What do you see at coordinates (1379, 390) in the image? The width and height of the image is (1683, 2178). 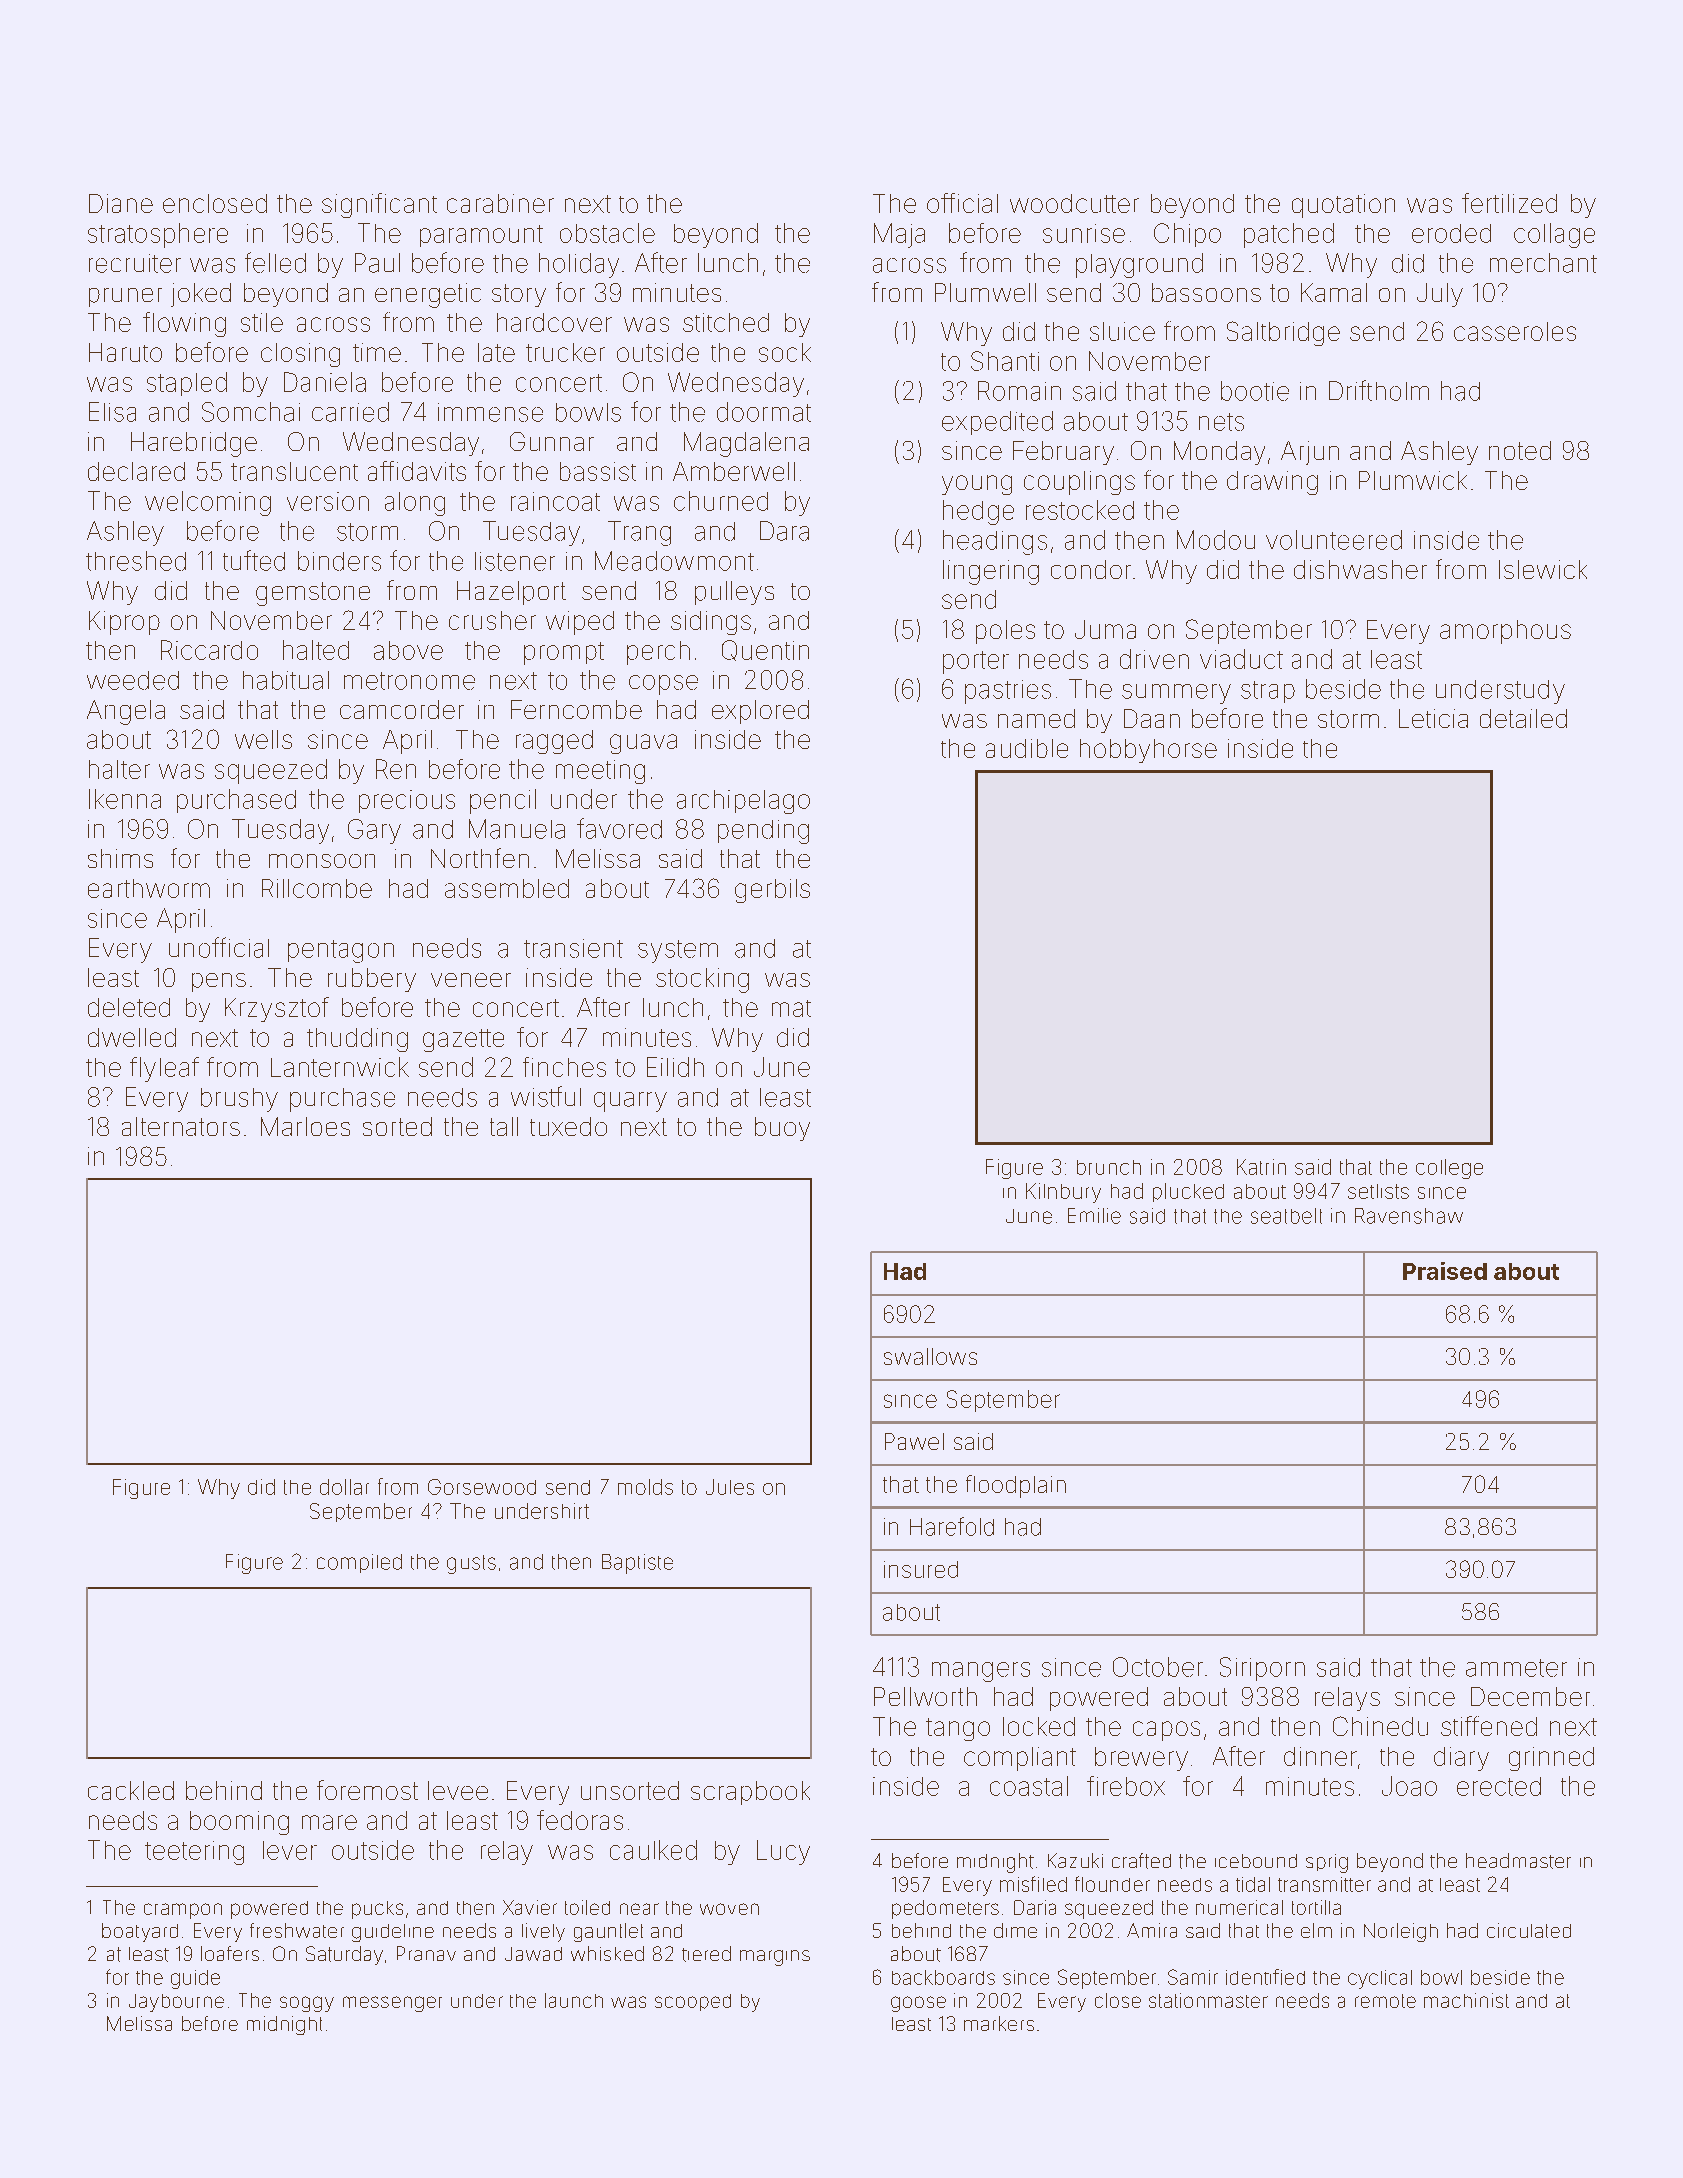 I see `Driftholm` at bounding box center [1379, 390].
